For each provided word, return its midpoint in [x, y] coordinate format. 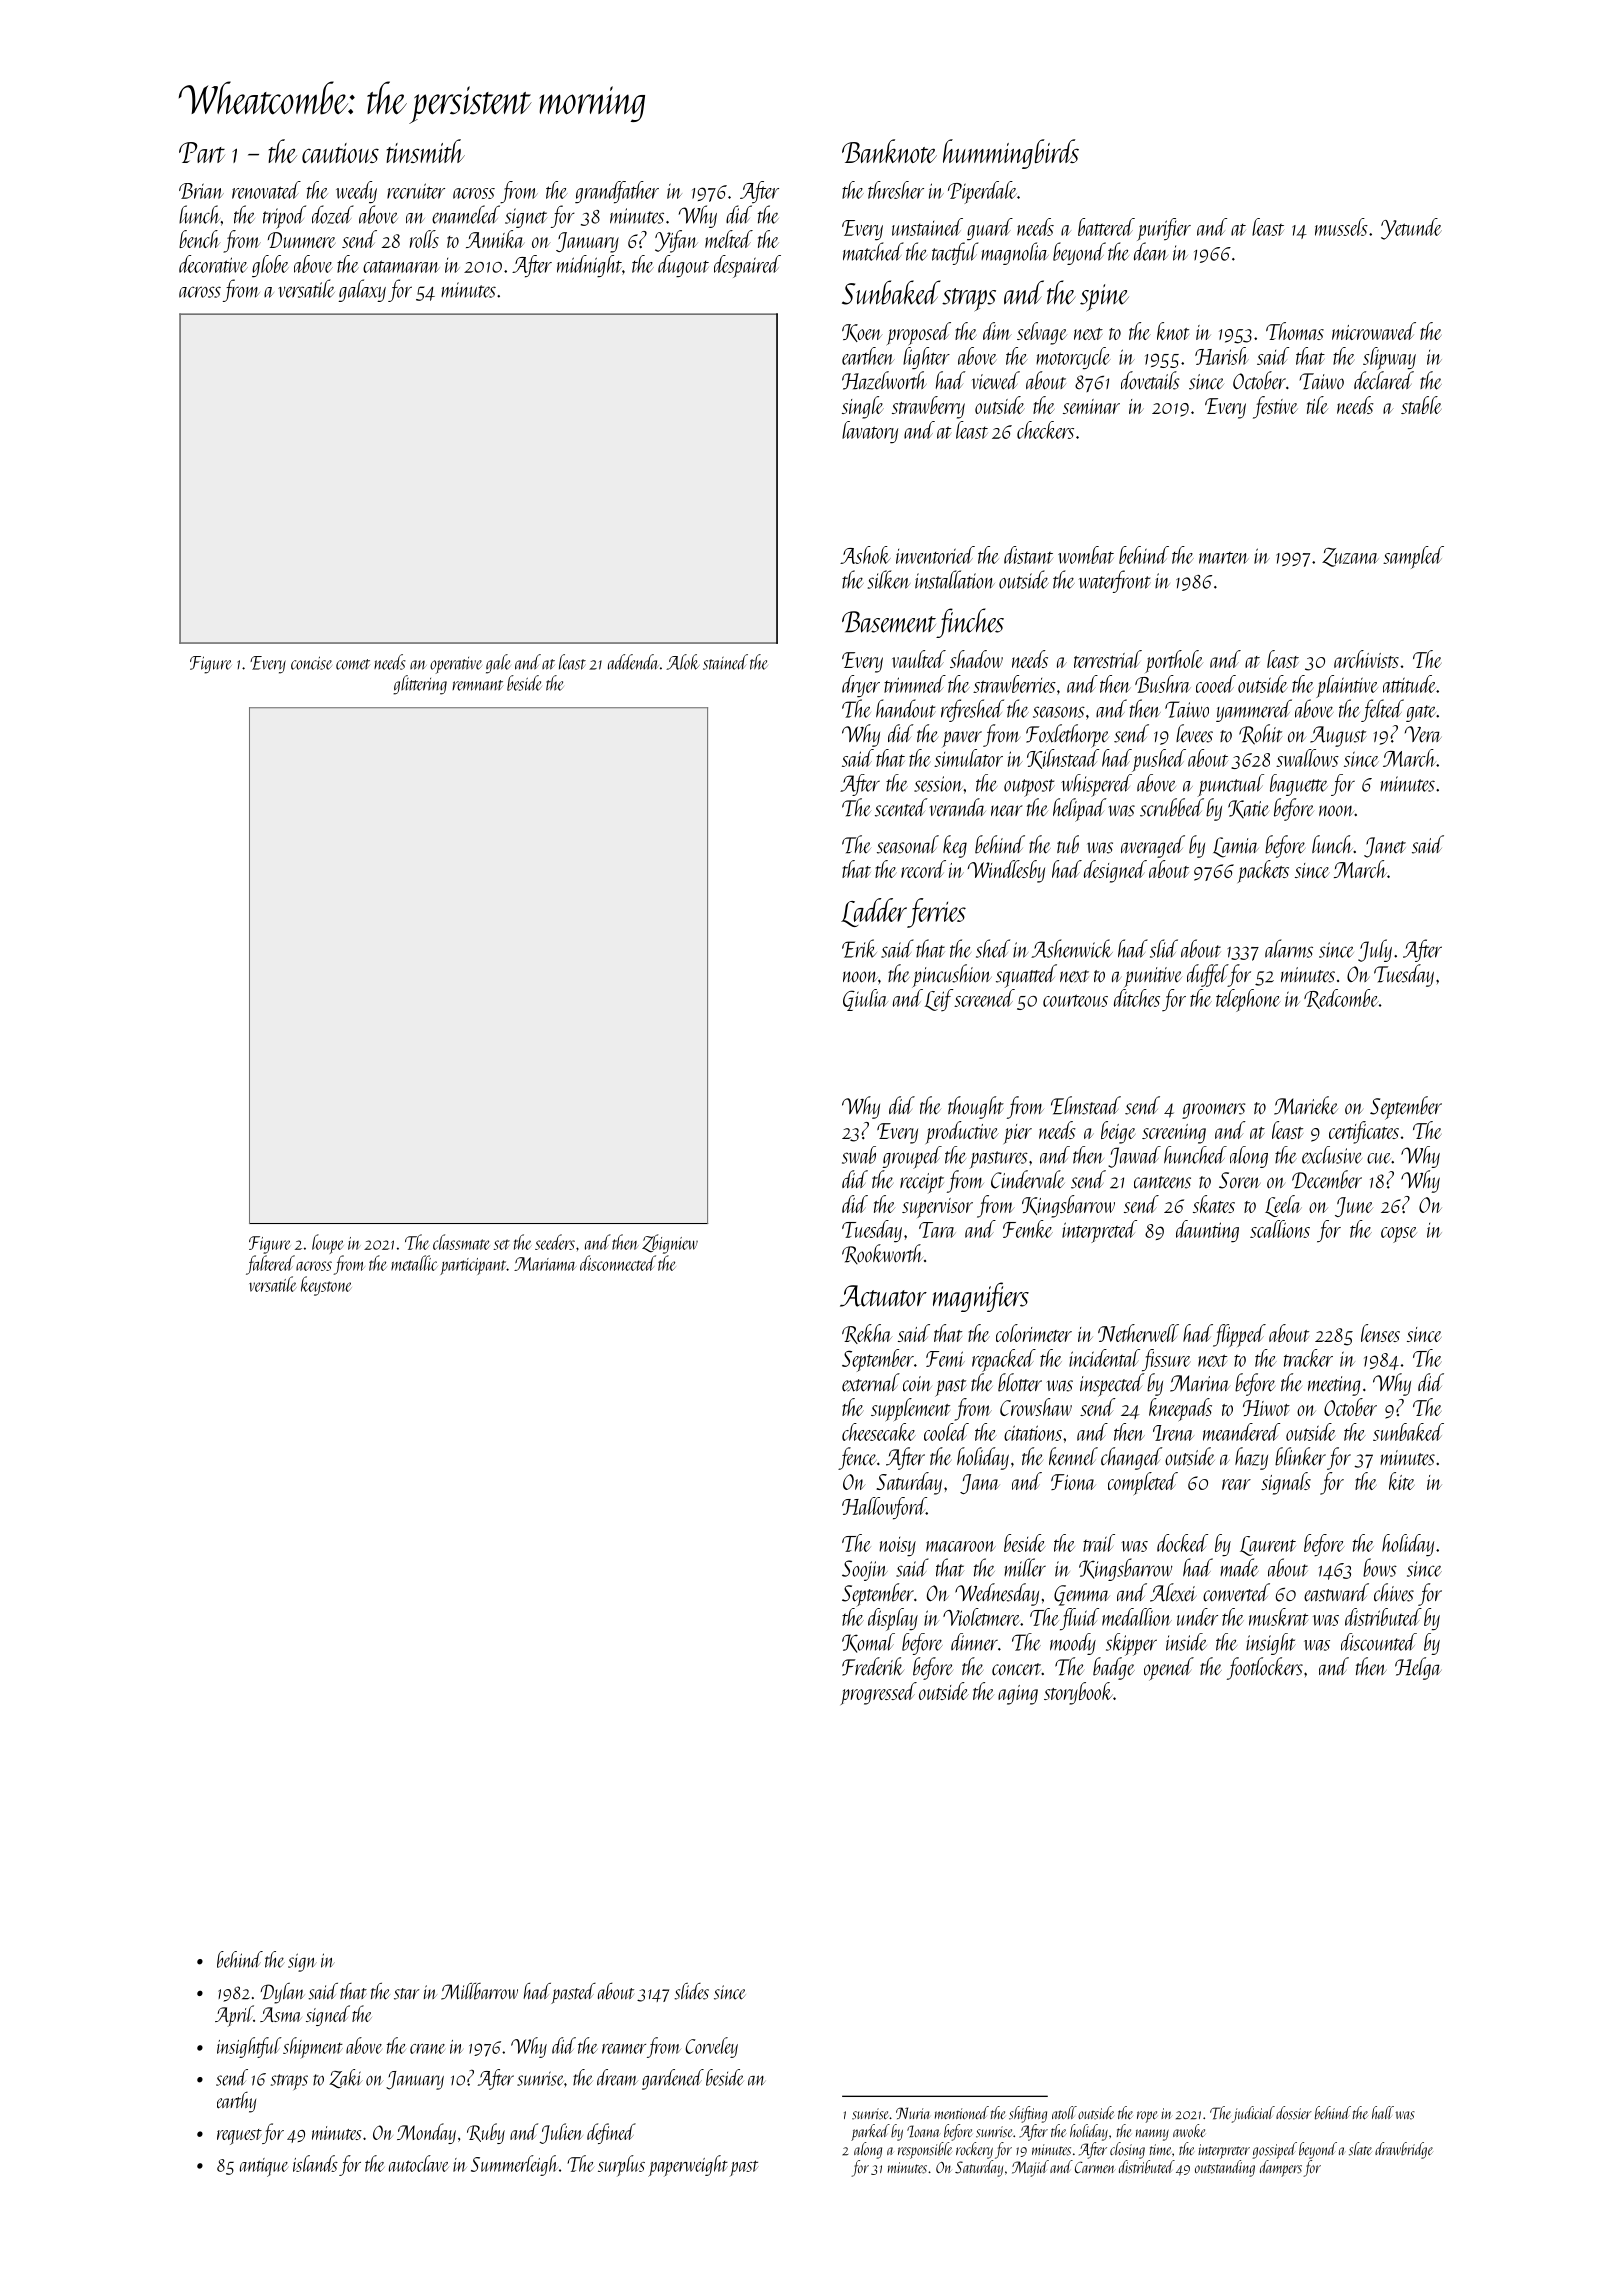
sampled [1413, 557]
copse [1399, 1235]
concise [311, 663]
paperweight [688, 2166]
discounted [1379, 1642]
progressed [879, 1693]
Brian [201, 191]
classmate [461, 1242]
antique [264, 2167]
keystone [326, 1286]
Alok [682, 662]
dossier [1294, 2113]
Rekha [867, 1334]
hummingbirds [1011, 154]
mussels [1341, 227]
